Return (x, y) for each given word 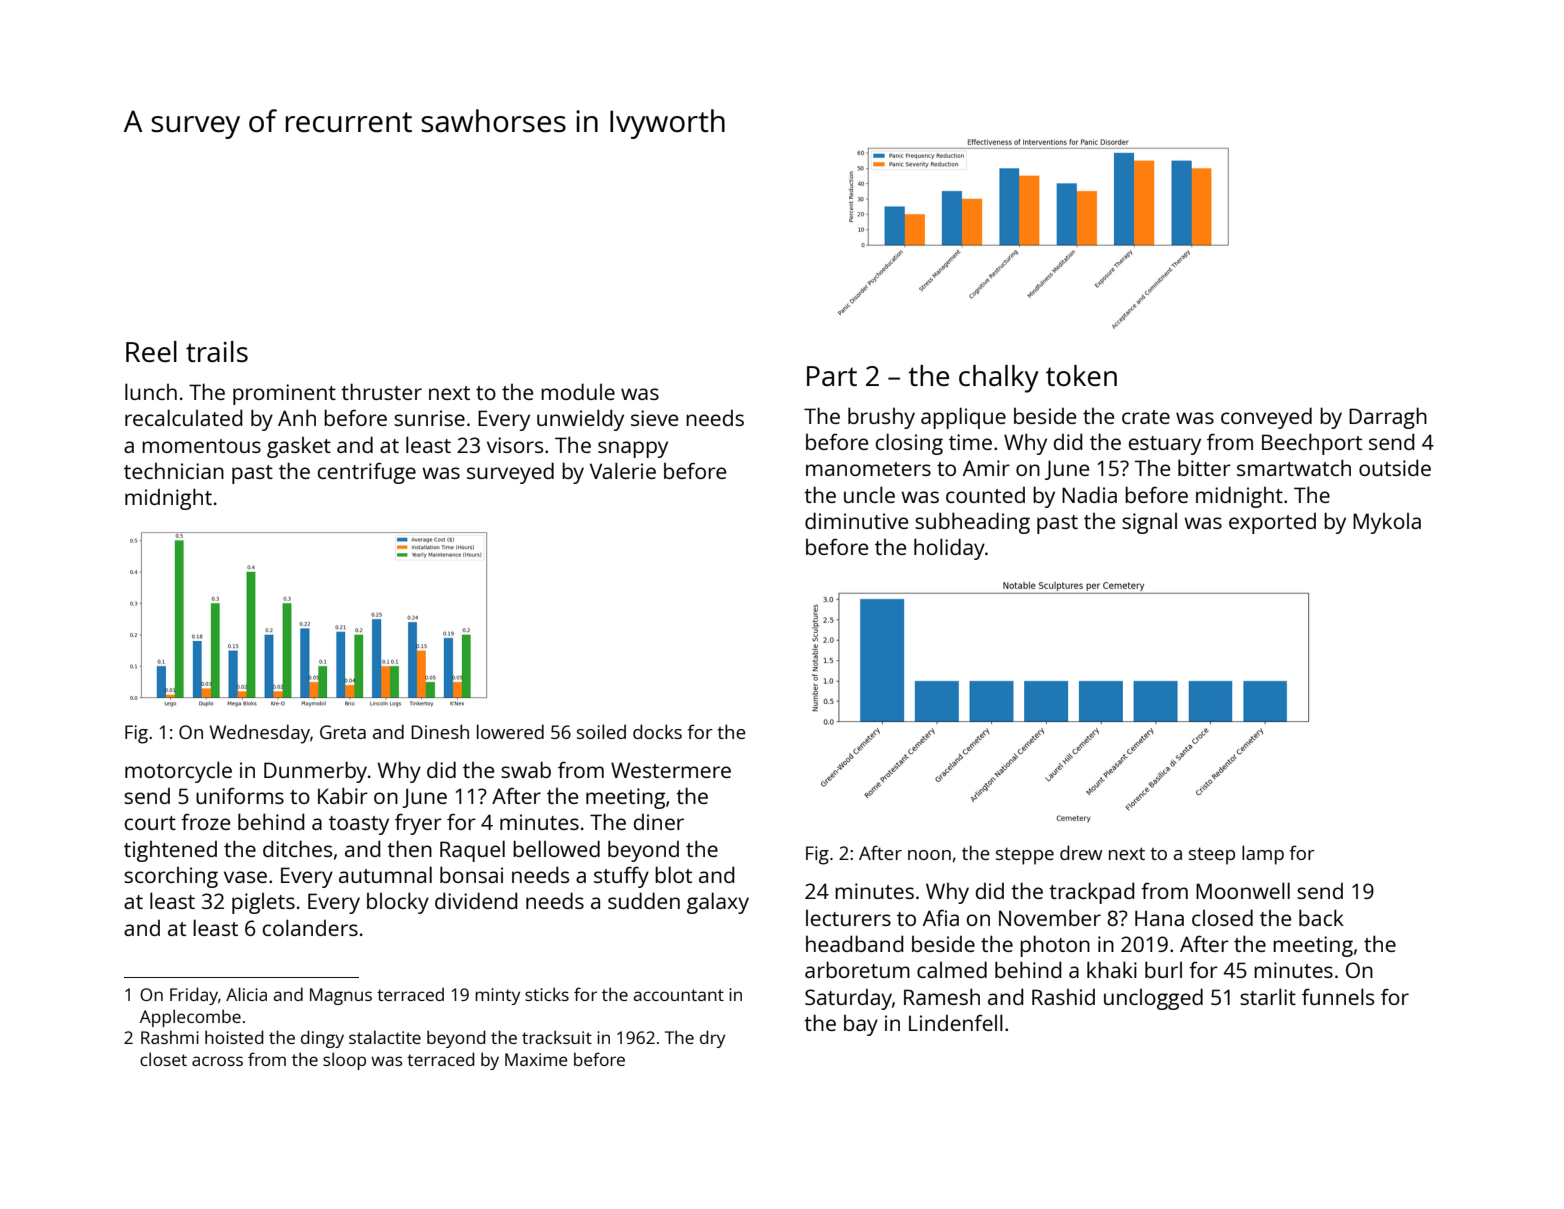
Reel (151, 351)
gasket (299, 447)
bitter (1204, 467)
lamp (1263, 855)
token (1081, 375)
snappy (633, 449)
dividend (476, 900)
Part (832, 376)
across (217, 1061)
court (150, 823)
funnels (1338, 996)
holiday (949, 549)
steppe (1025, 856)
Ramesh (942, 996)
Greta (343, 732)
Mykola (1387, 523)
